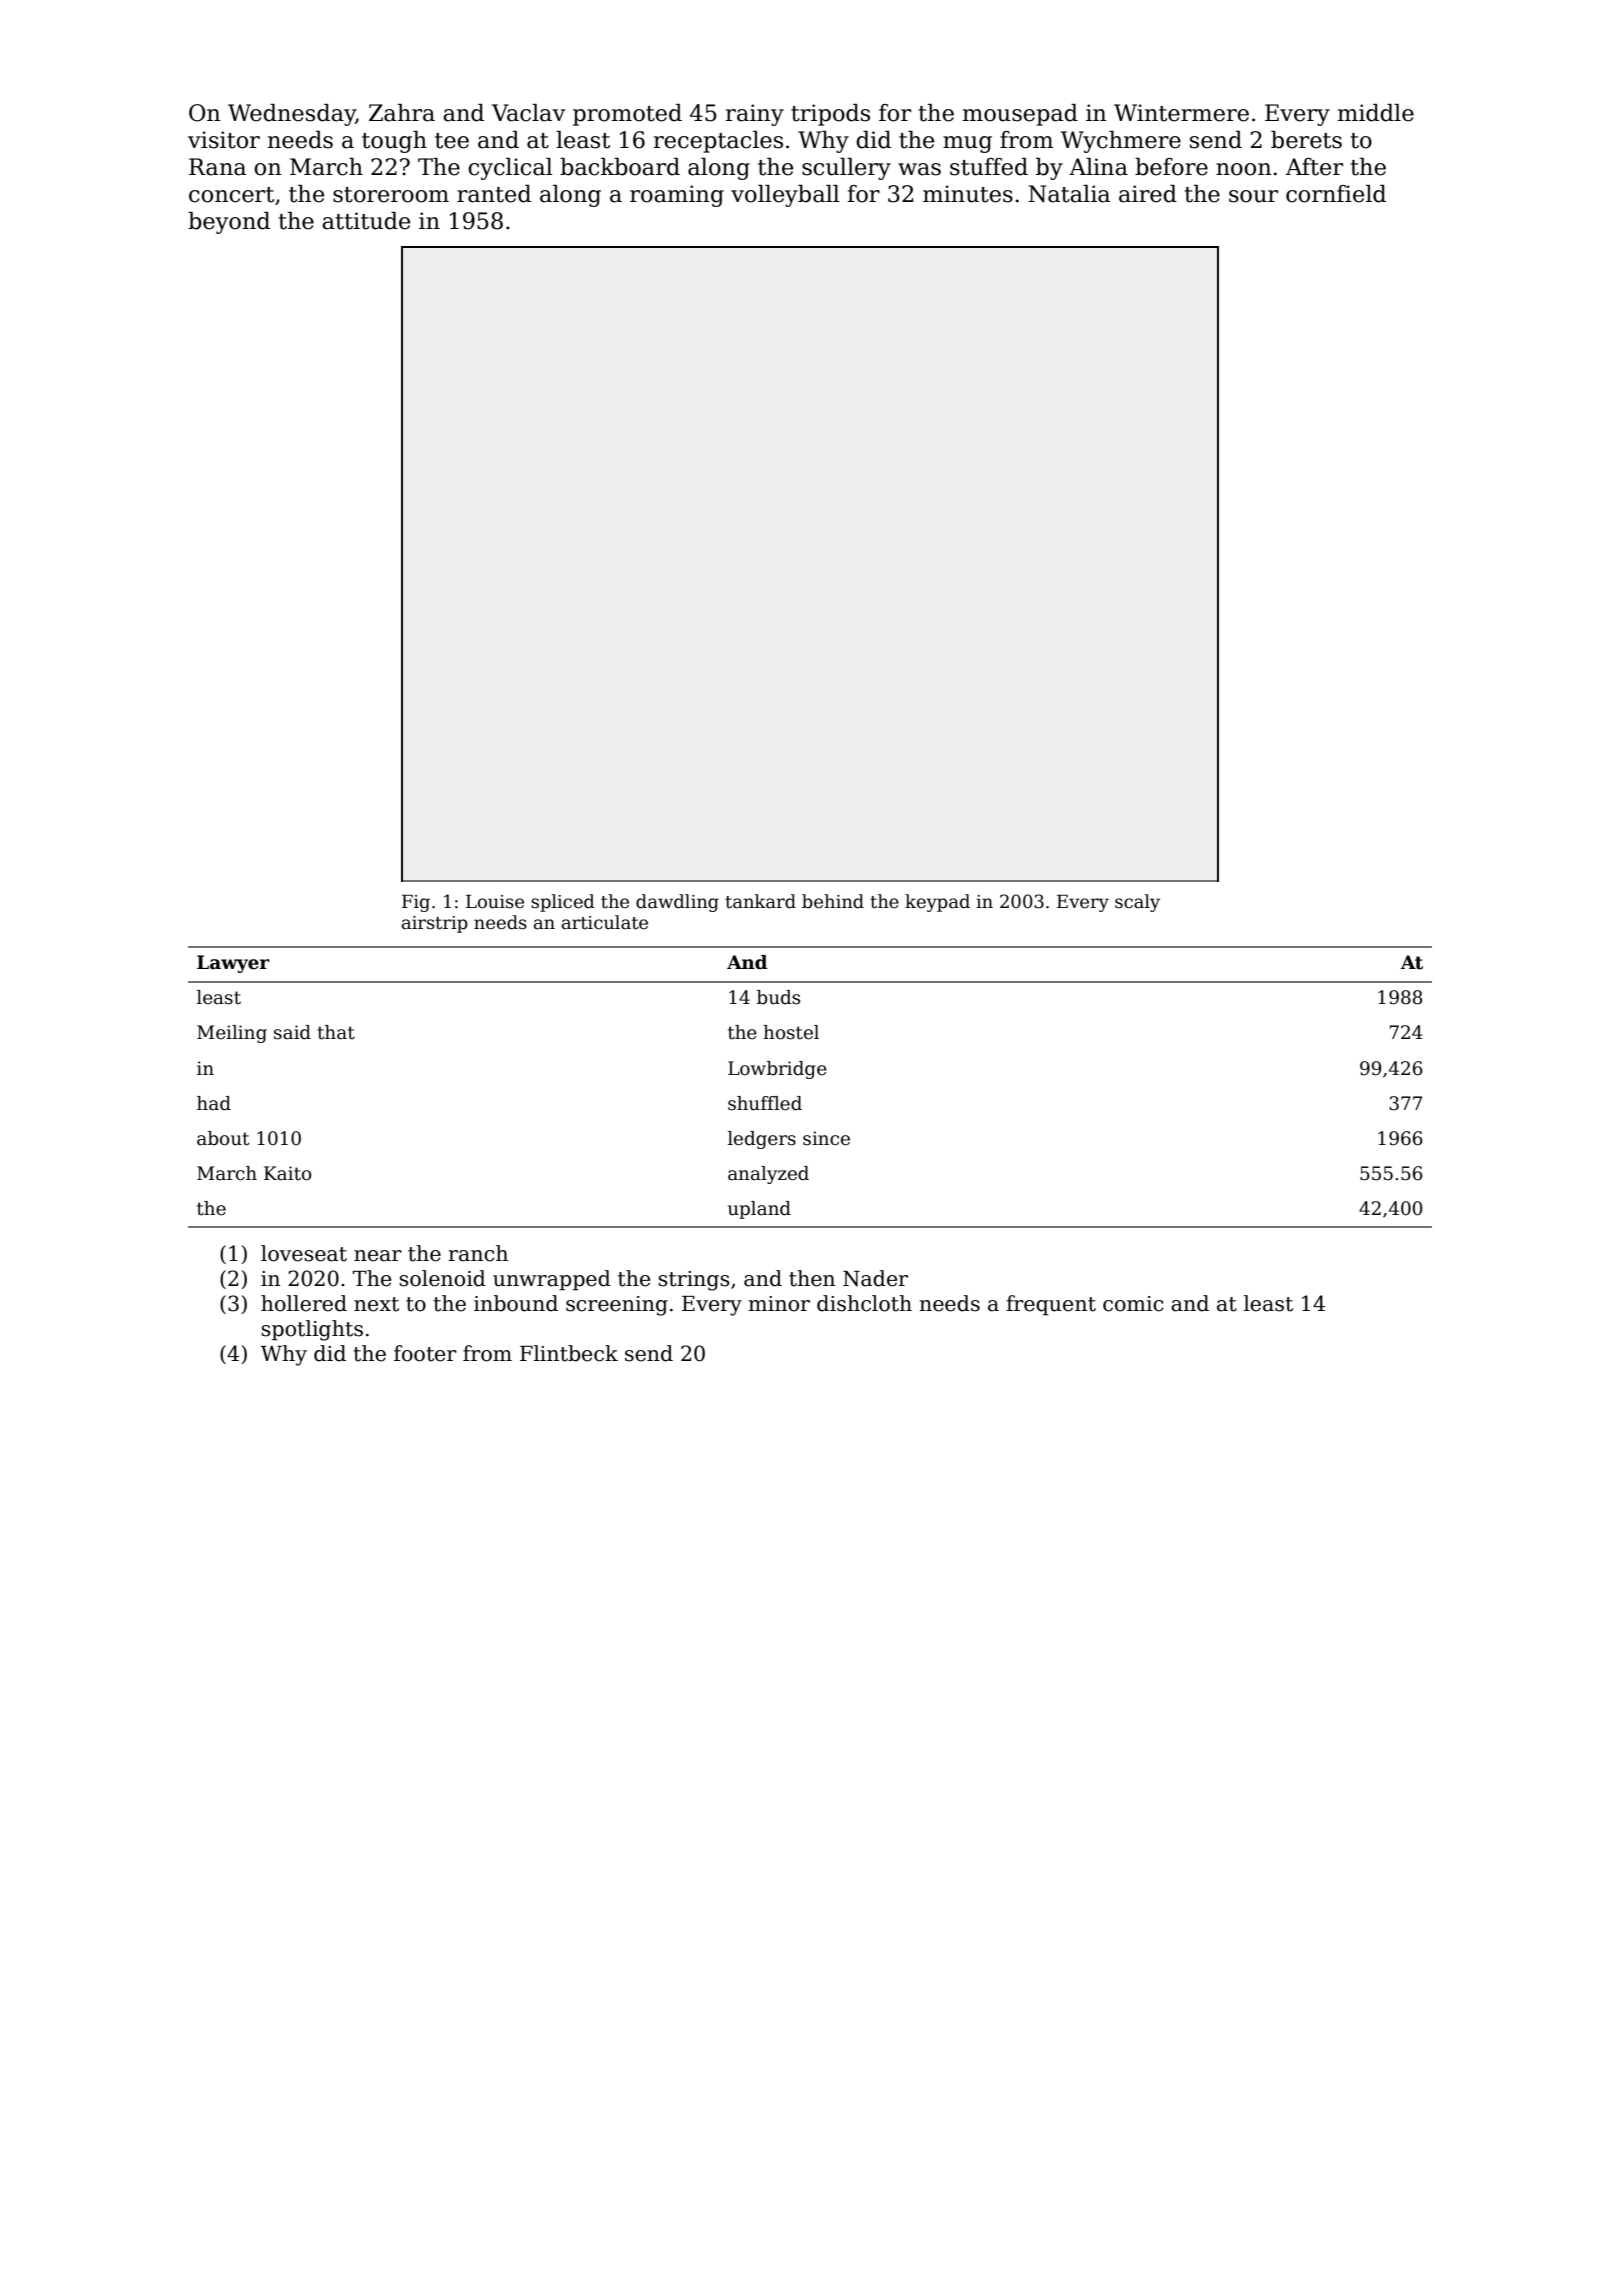 The height and width of the screenshot is (2292, 1620). I want to click on mousepad, so click(1020, 115).
